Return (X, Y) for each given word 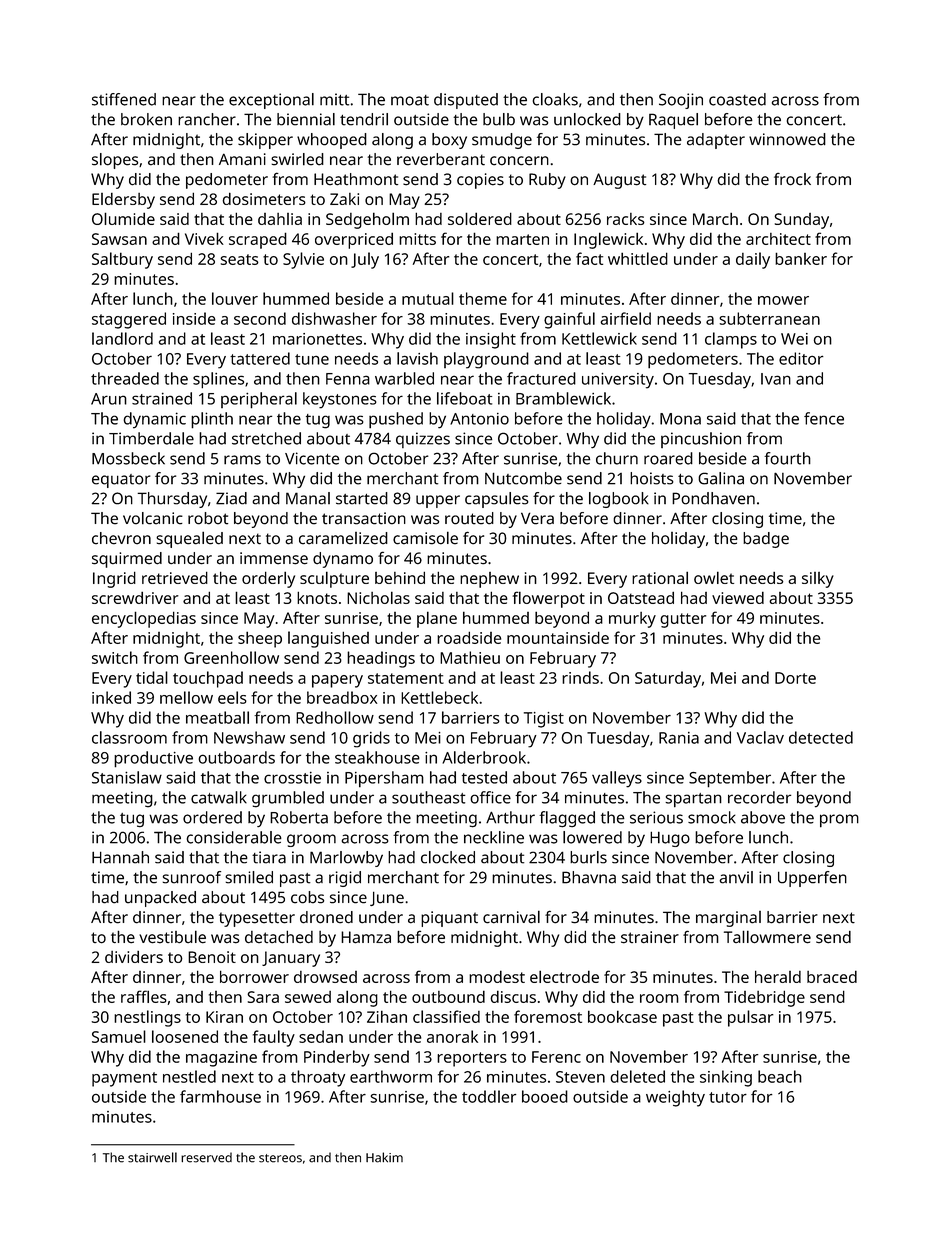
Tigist (544, 720)
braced (832, 976)
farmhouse (220, 1096)
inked (111, 697)
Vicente (312, 458)
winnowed (787, 139)
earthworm (391, 1076)
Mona (680, 419)
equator (121, 481)
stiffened (124, 99)
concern (519, 161)
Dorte (795, 678)
